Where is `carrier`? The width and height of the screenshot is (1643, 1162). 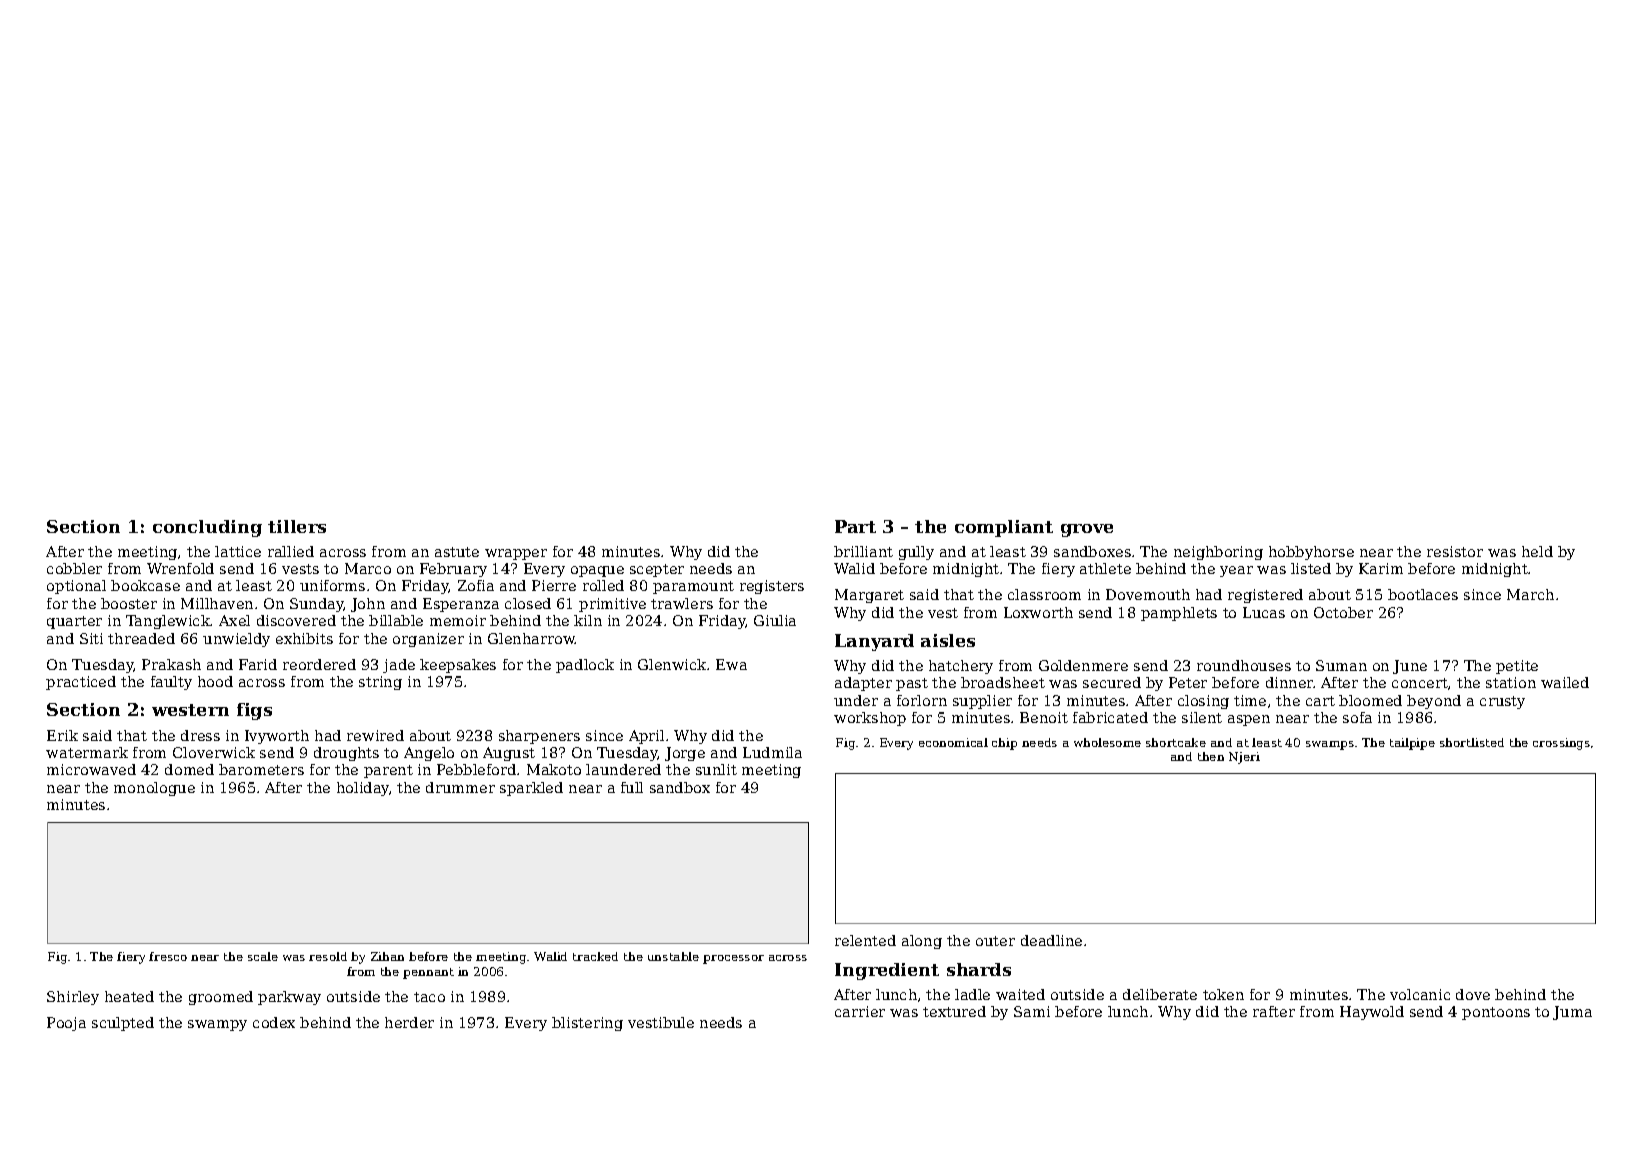 carrier is located at coordinates (860, 1011).
